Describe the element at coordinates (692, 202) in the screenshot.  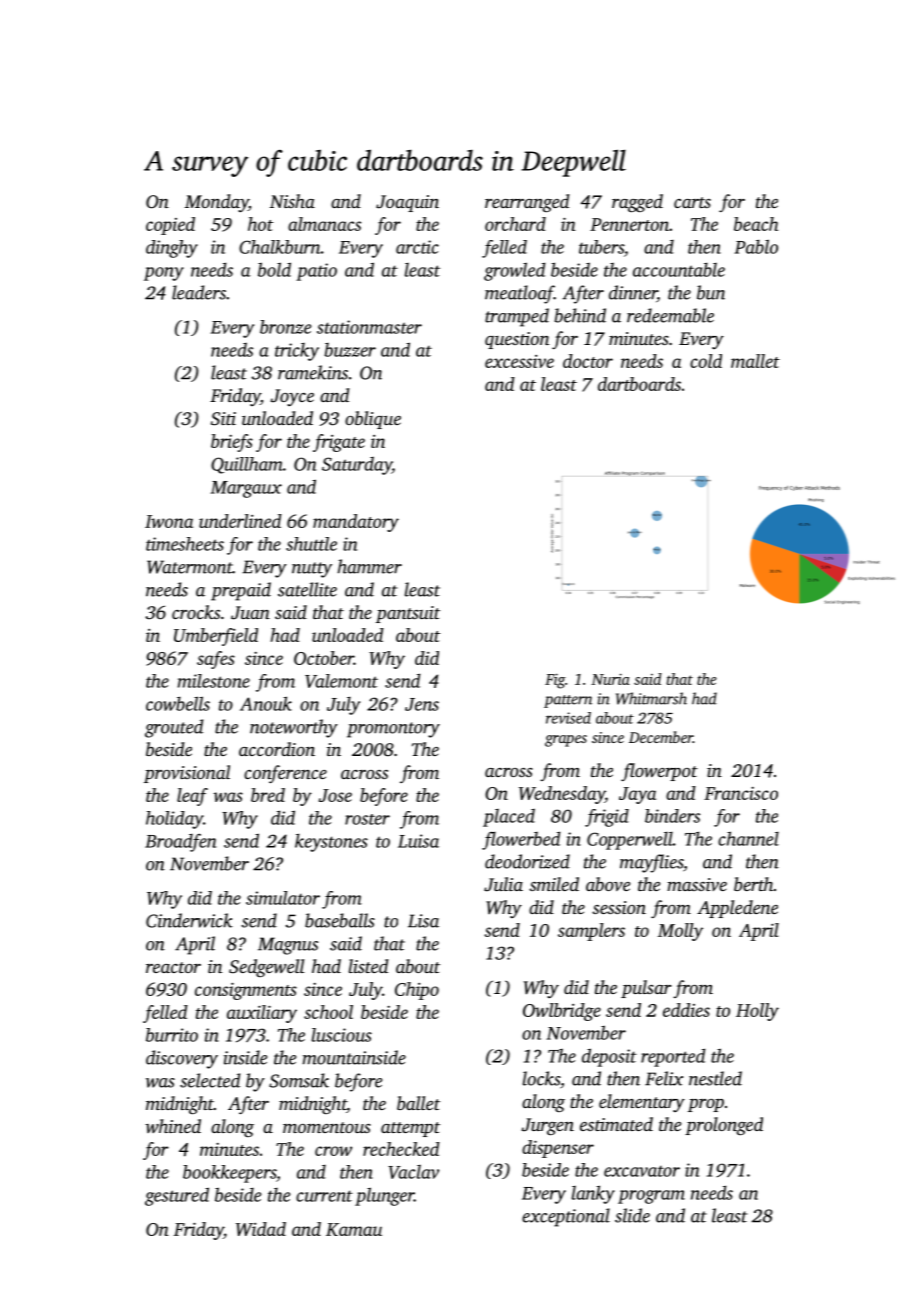
I see `carts` at that location.
